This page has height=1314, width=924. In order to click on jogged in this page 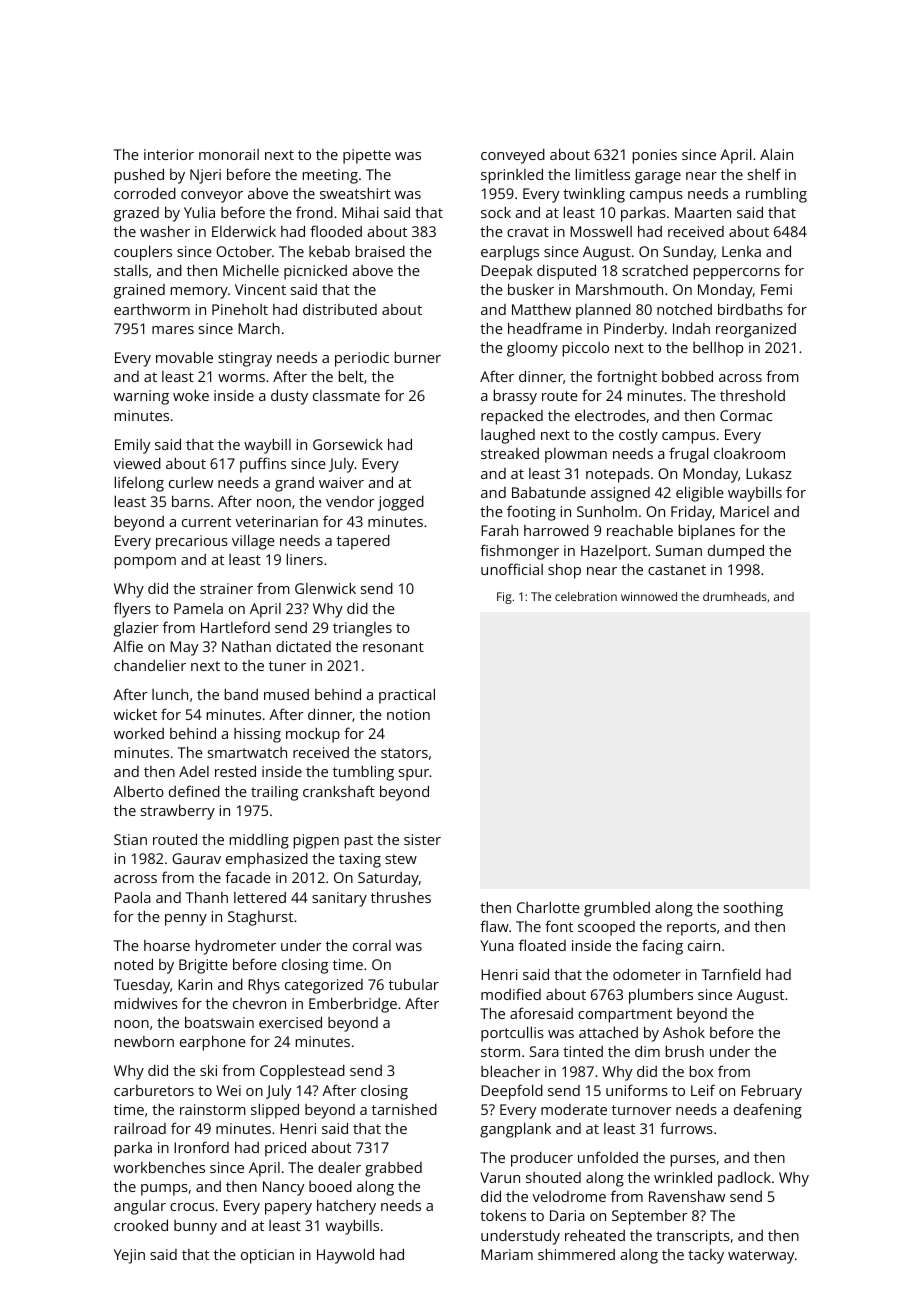, I will do `click(401, 503)`.
